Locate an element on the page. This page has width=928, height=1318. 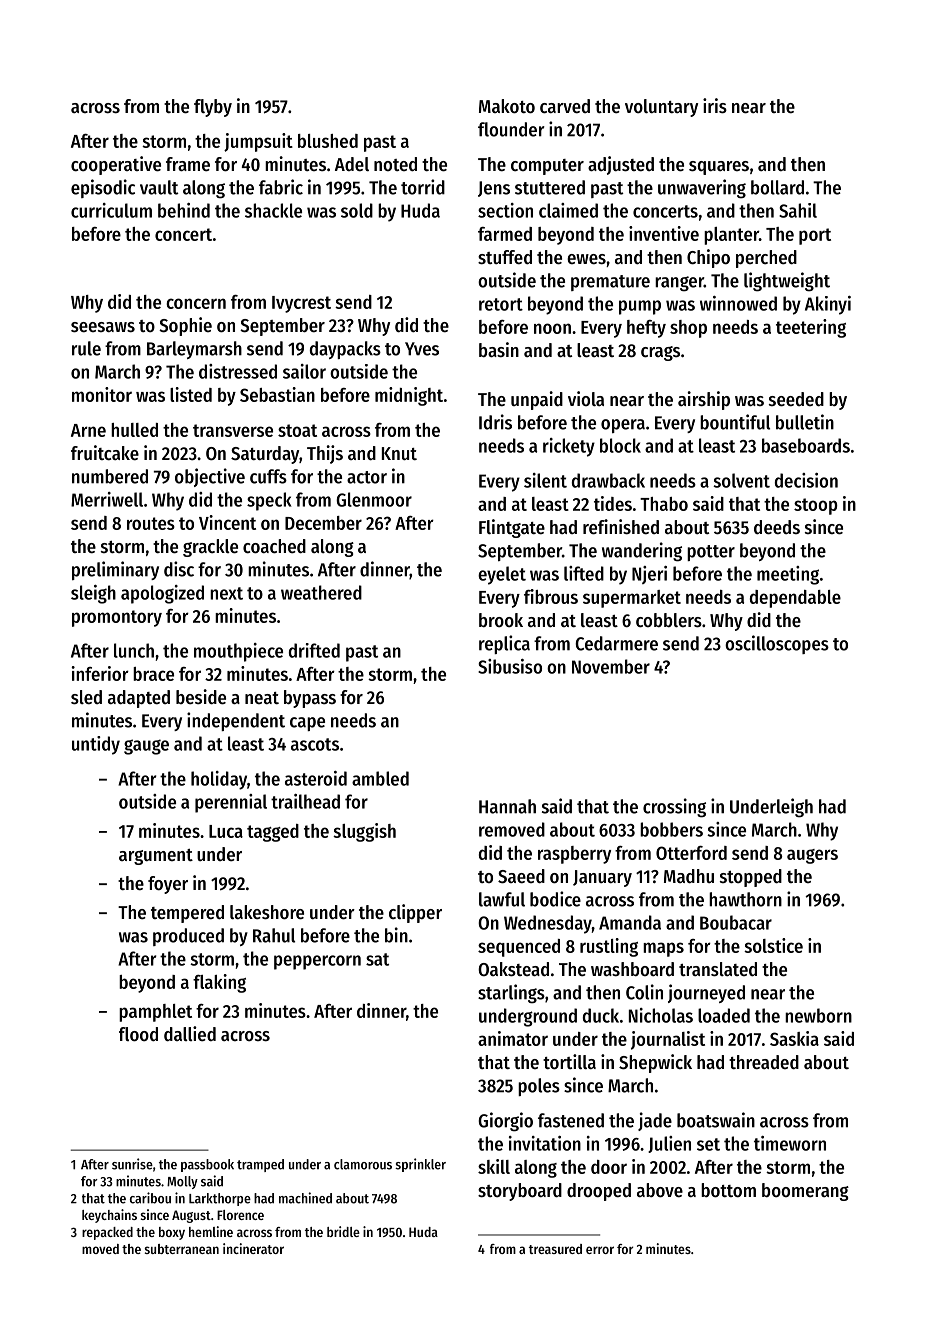
error is located at coordinates (600, 1250).
